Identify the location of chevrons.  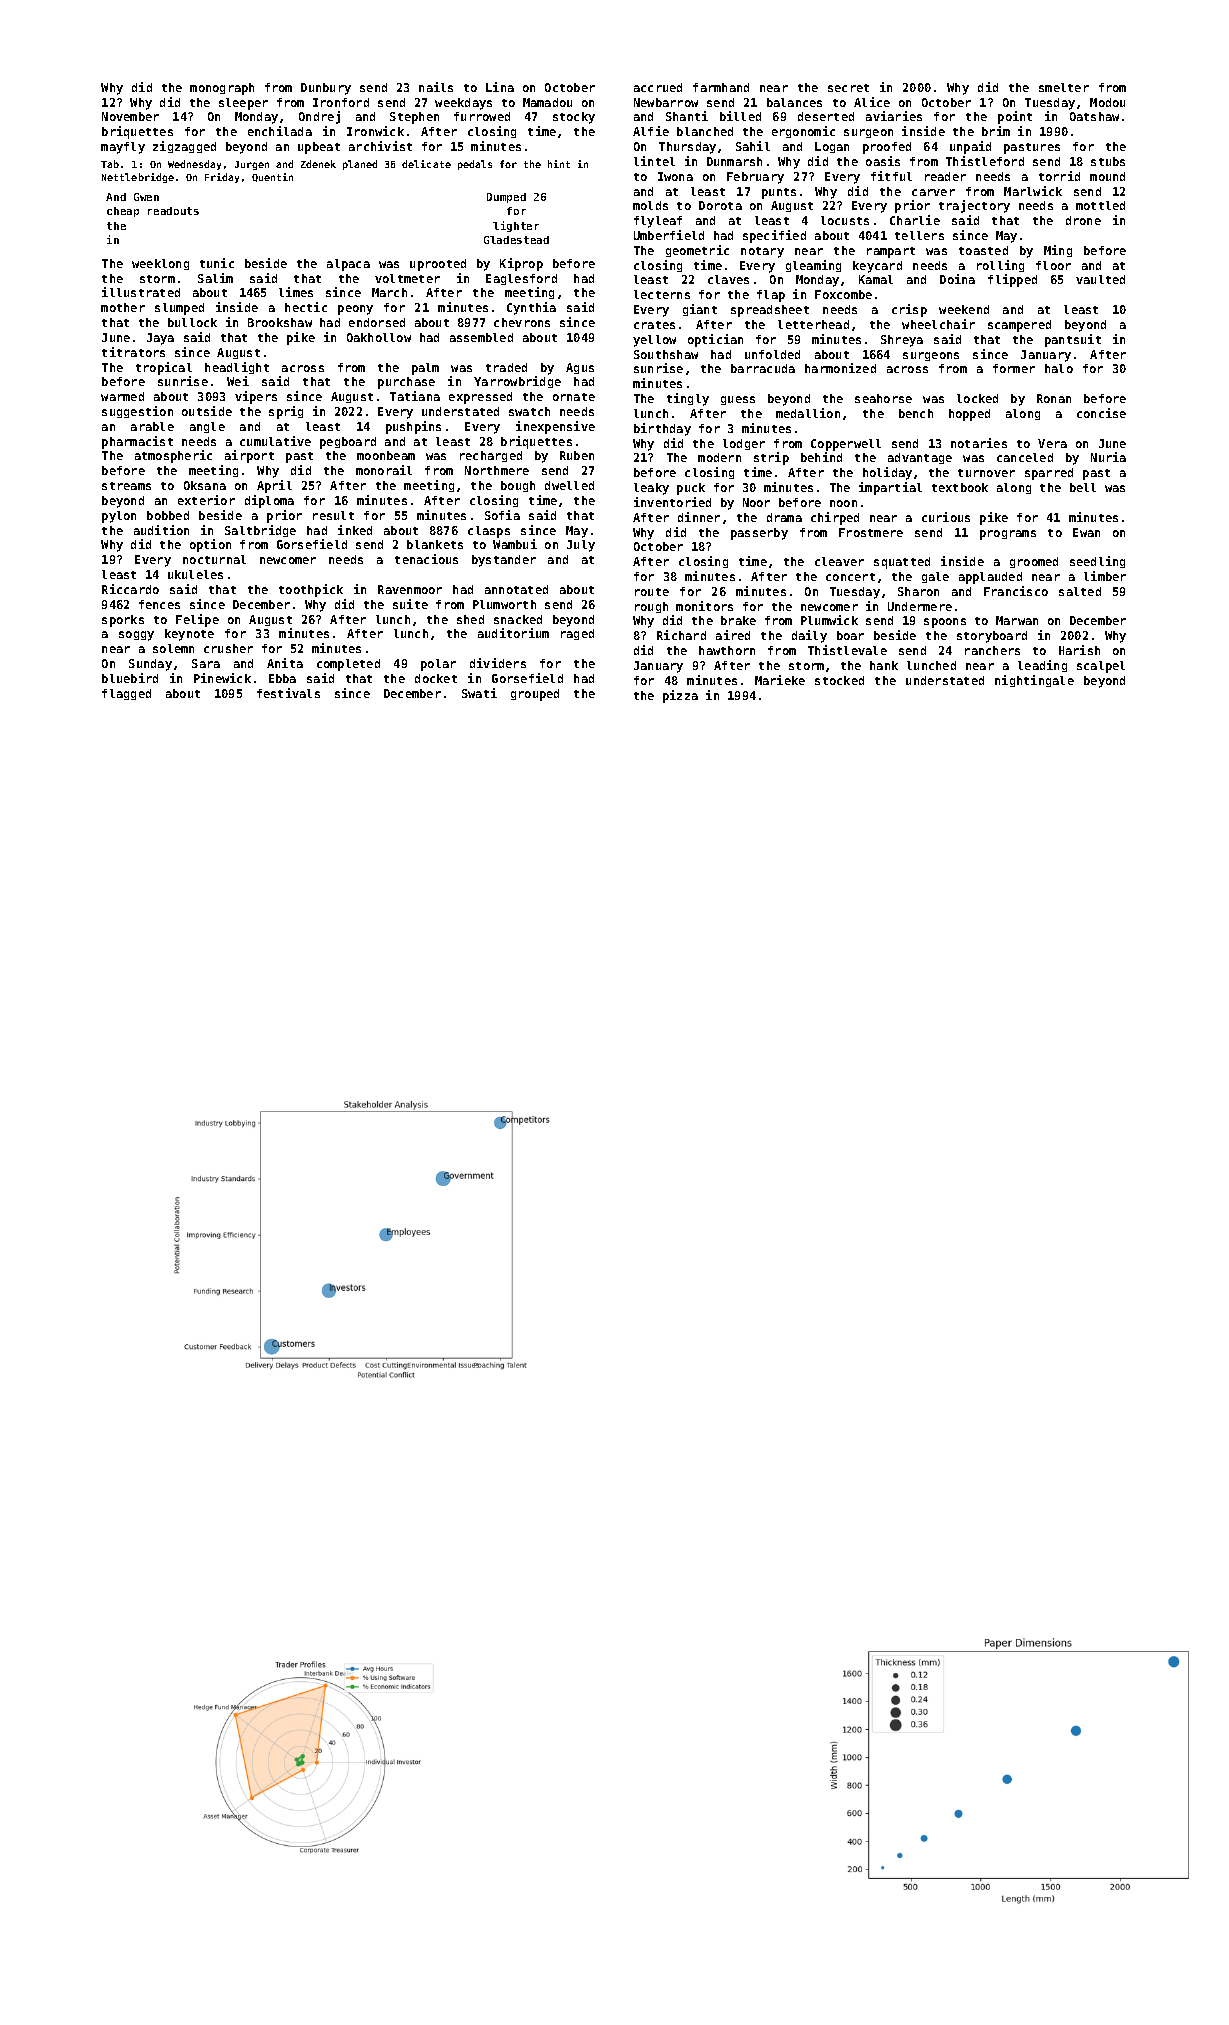
(522, 322).
